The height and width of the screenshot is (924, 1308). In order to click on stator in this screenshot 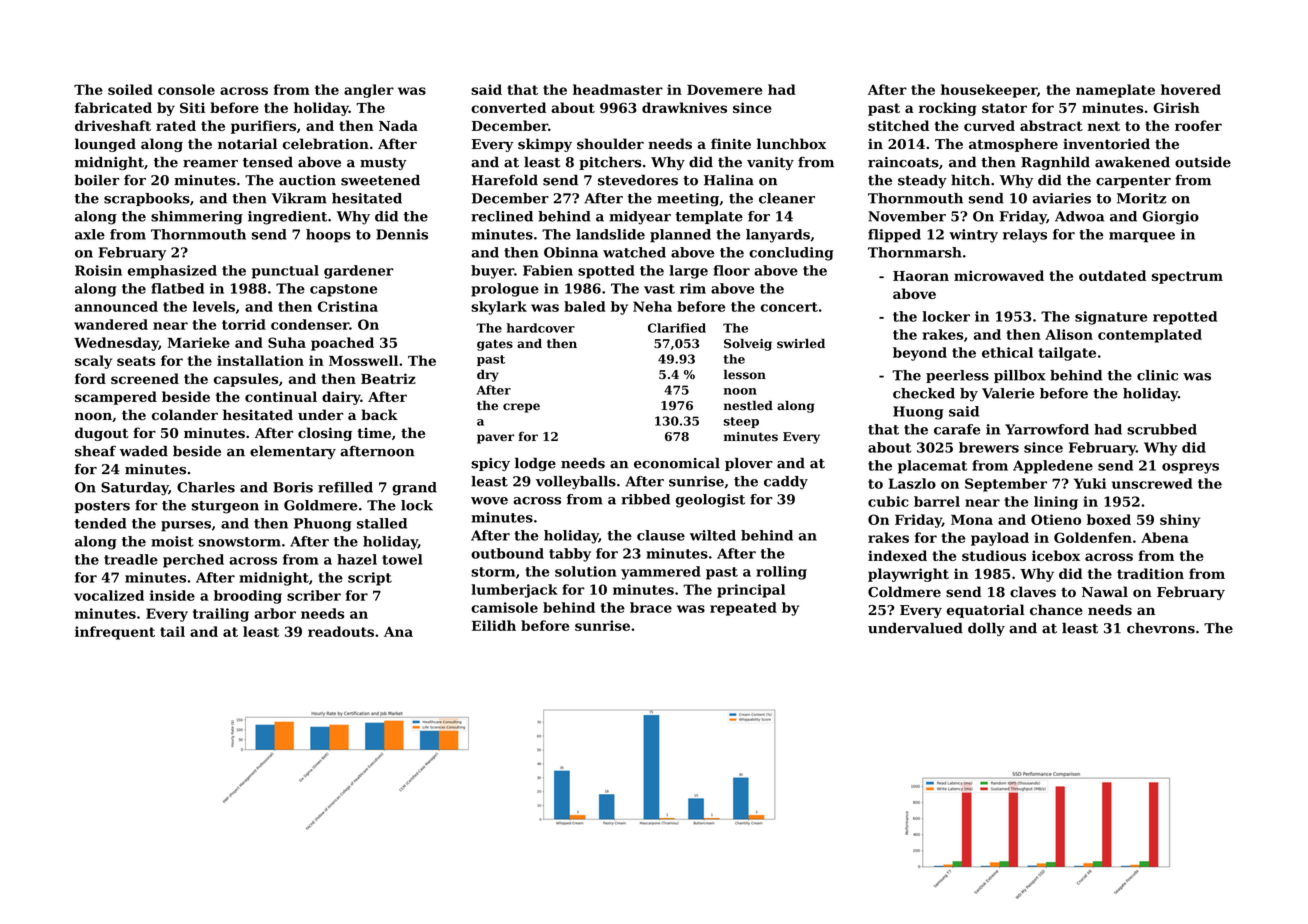, I will do `click(1004, 108)`.
